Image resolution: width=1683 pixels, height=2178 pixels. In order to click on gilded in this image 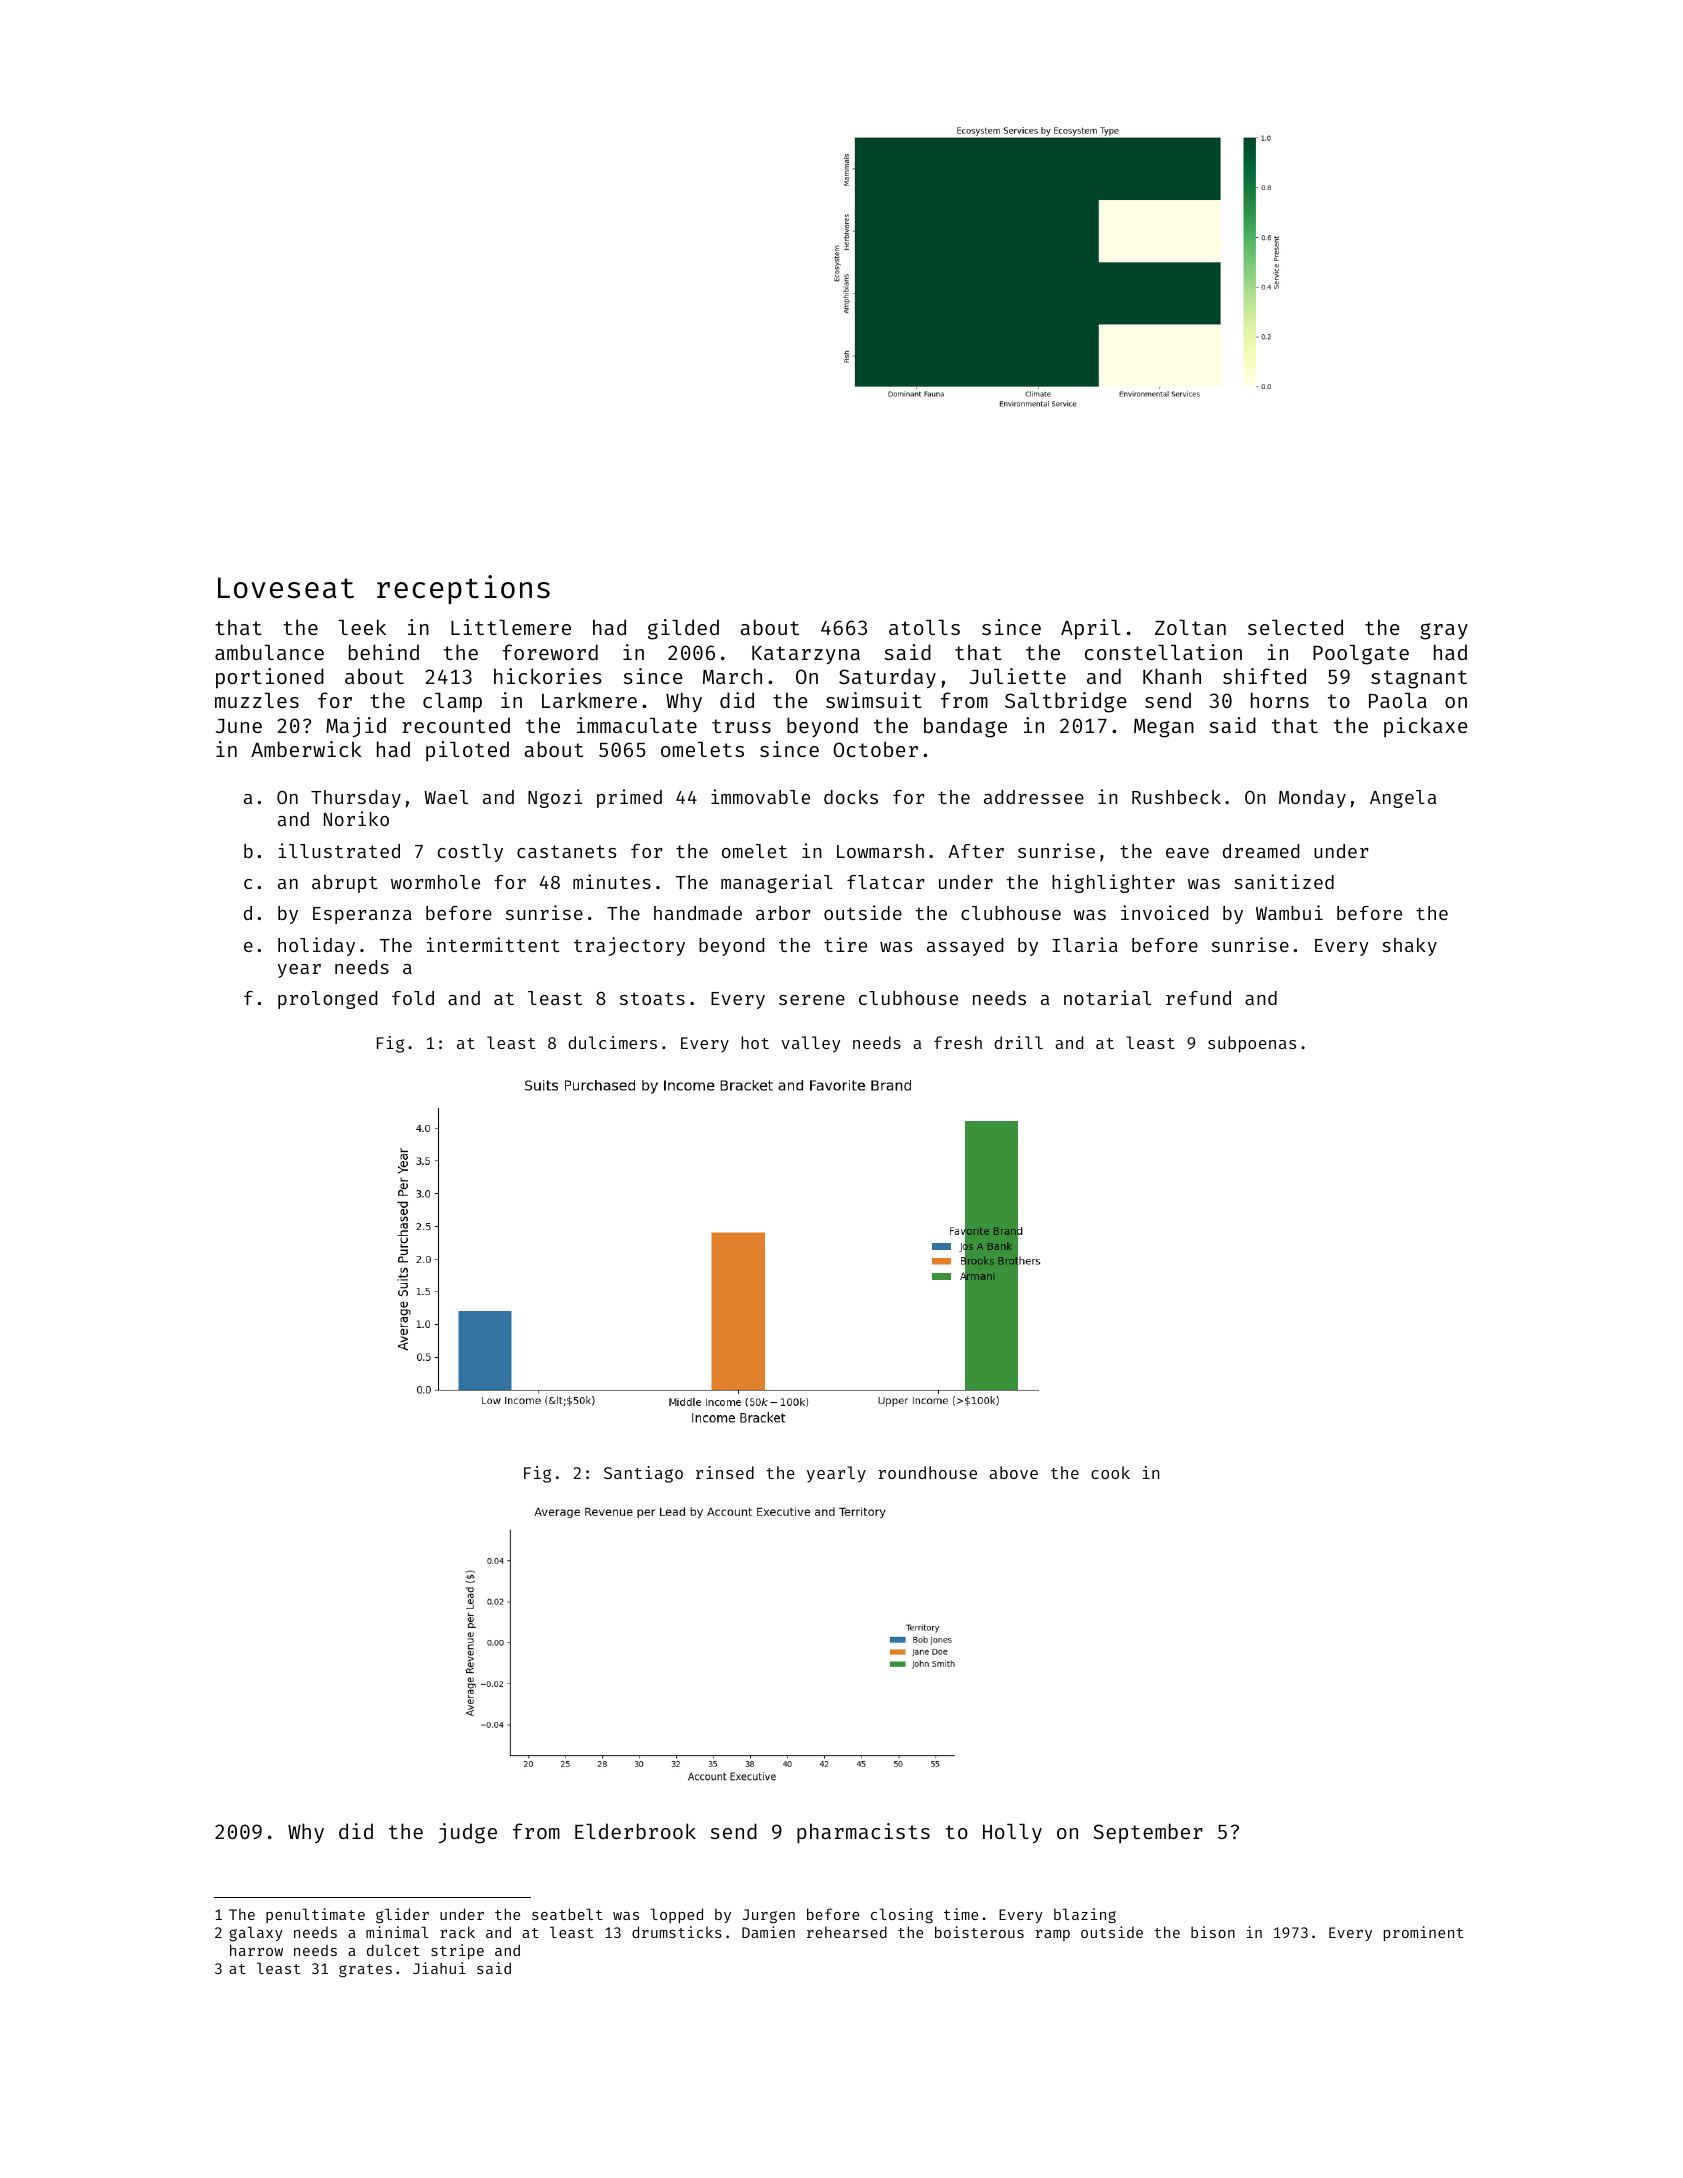, I will do `click(683, 629)`.
